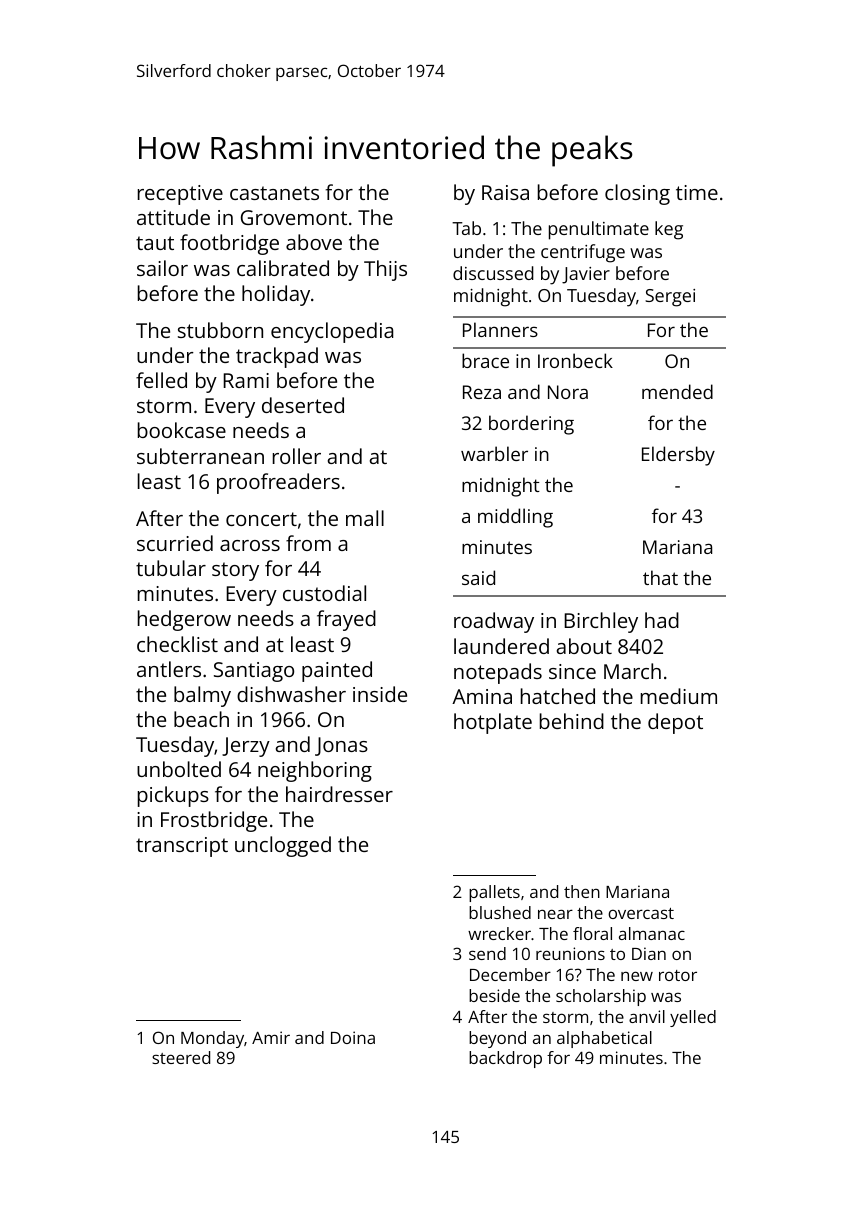  What do you see at coordinates (365, 518) in the screenshot?
I see `mall` at bounding box center [365, 518].
